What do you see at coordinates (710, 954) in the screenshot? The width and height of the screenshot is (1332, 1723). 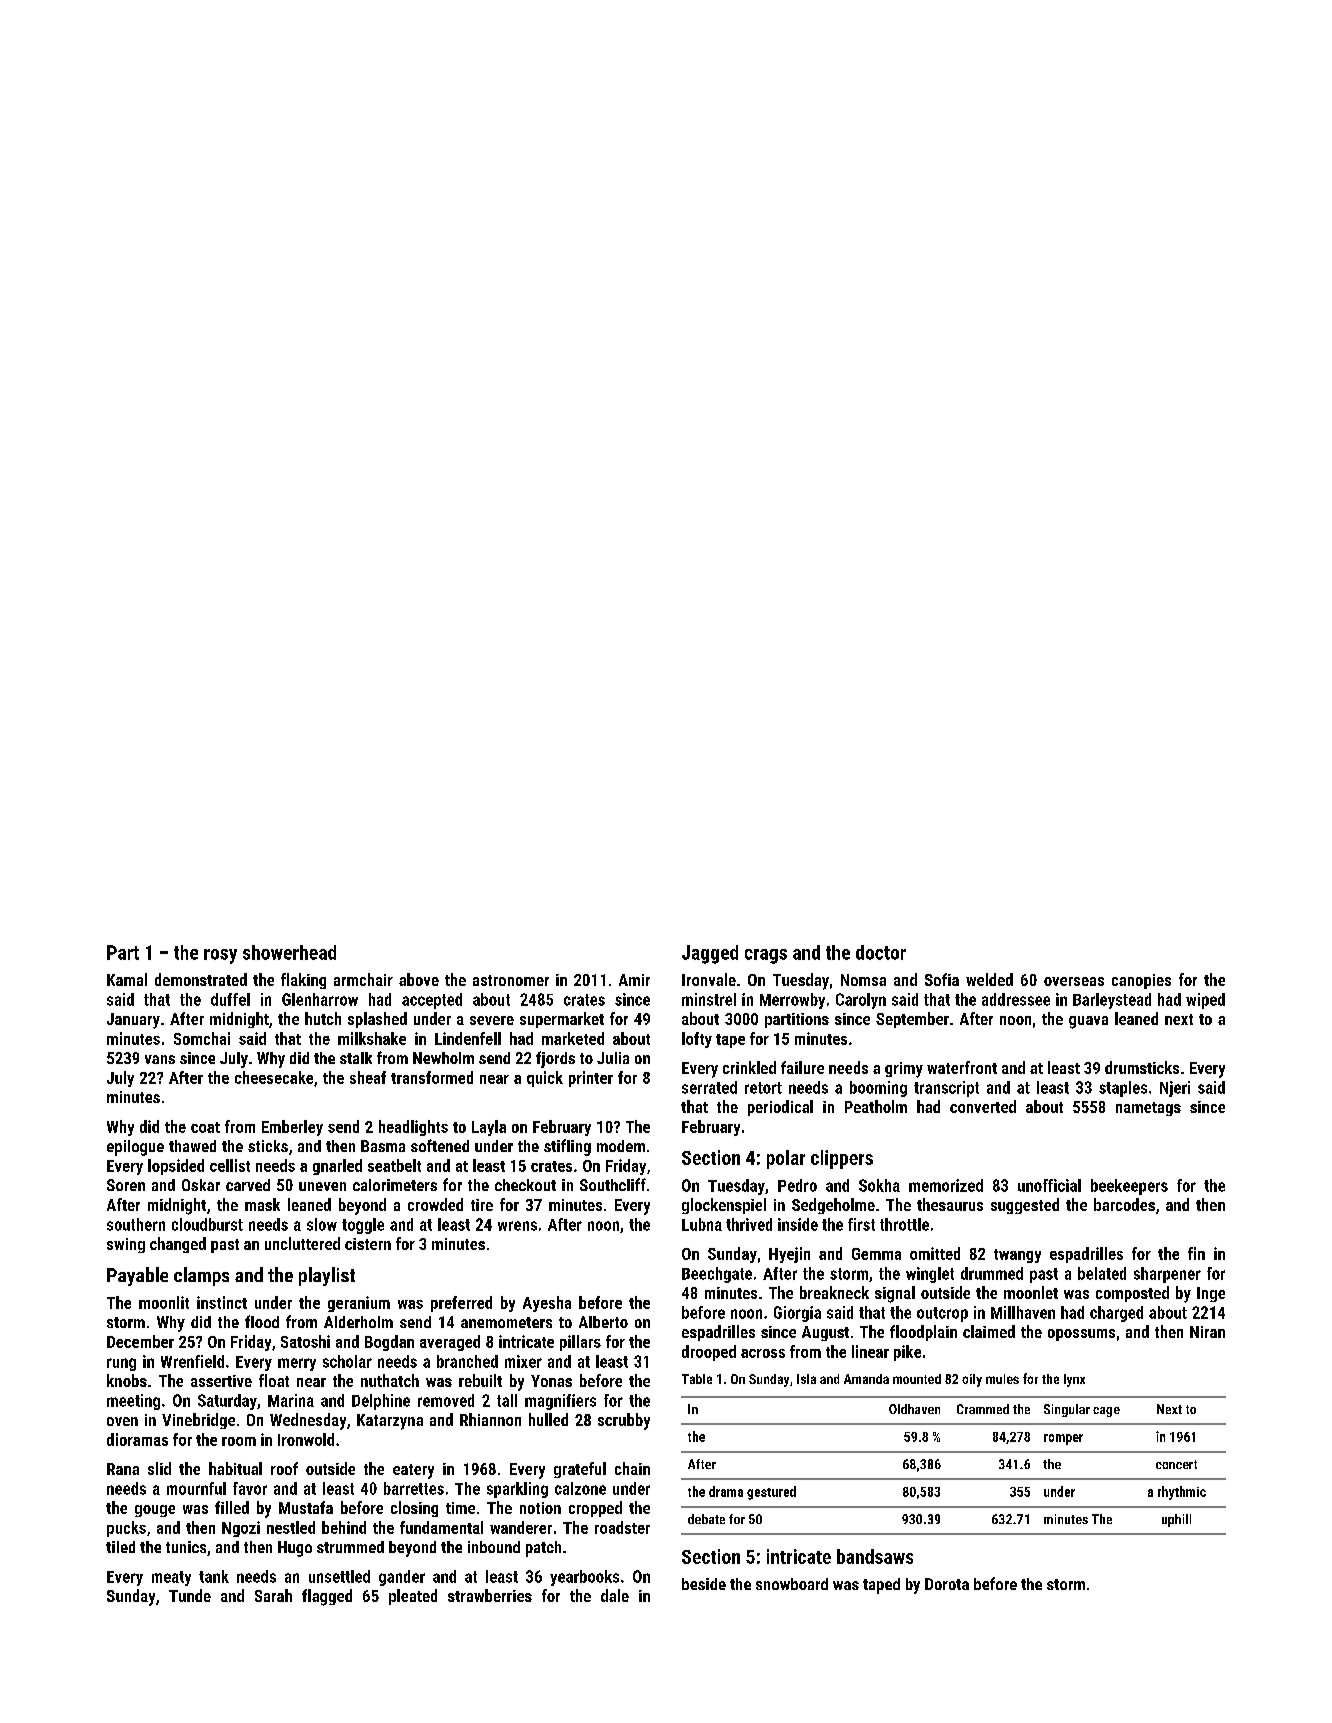 I see `Jagged` at bounding box center [710, 954].
